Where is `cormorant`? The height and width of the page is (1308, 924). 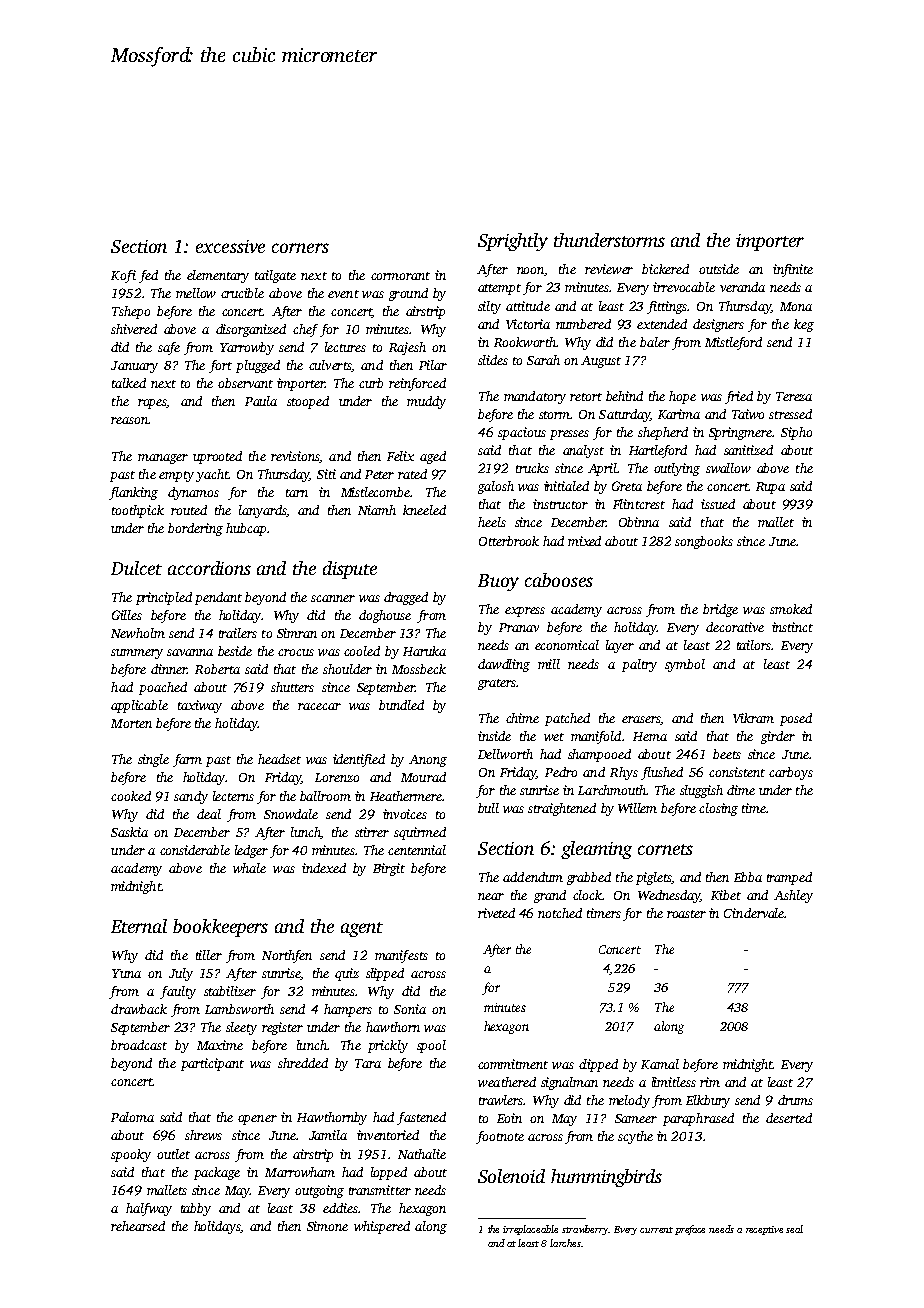 cormorant is located at coordinates (400, 276).
